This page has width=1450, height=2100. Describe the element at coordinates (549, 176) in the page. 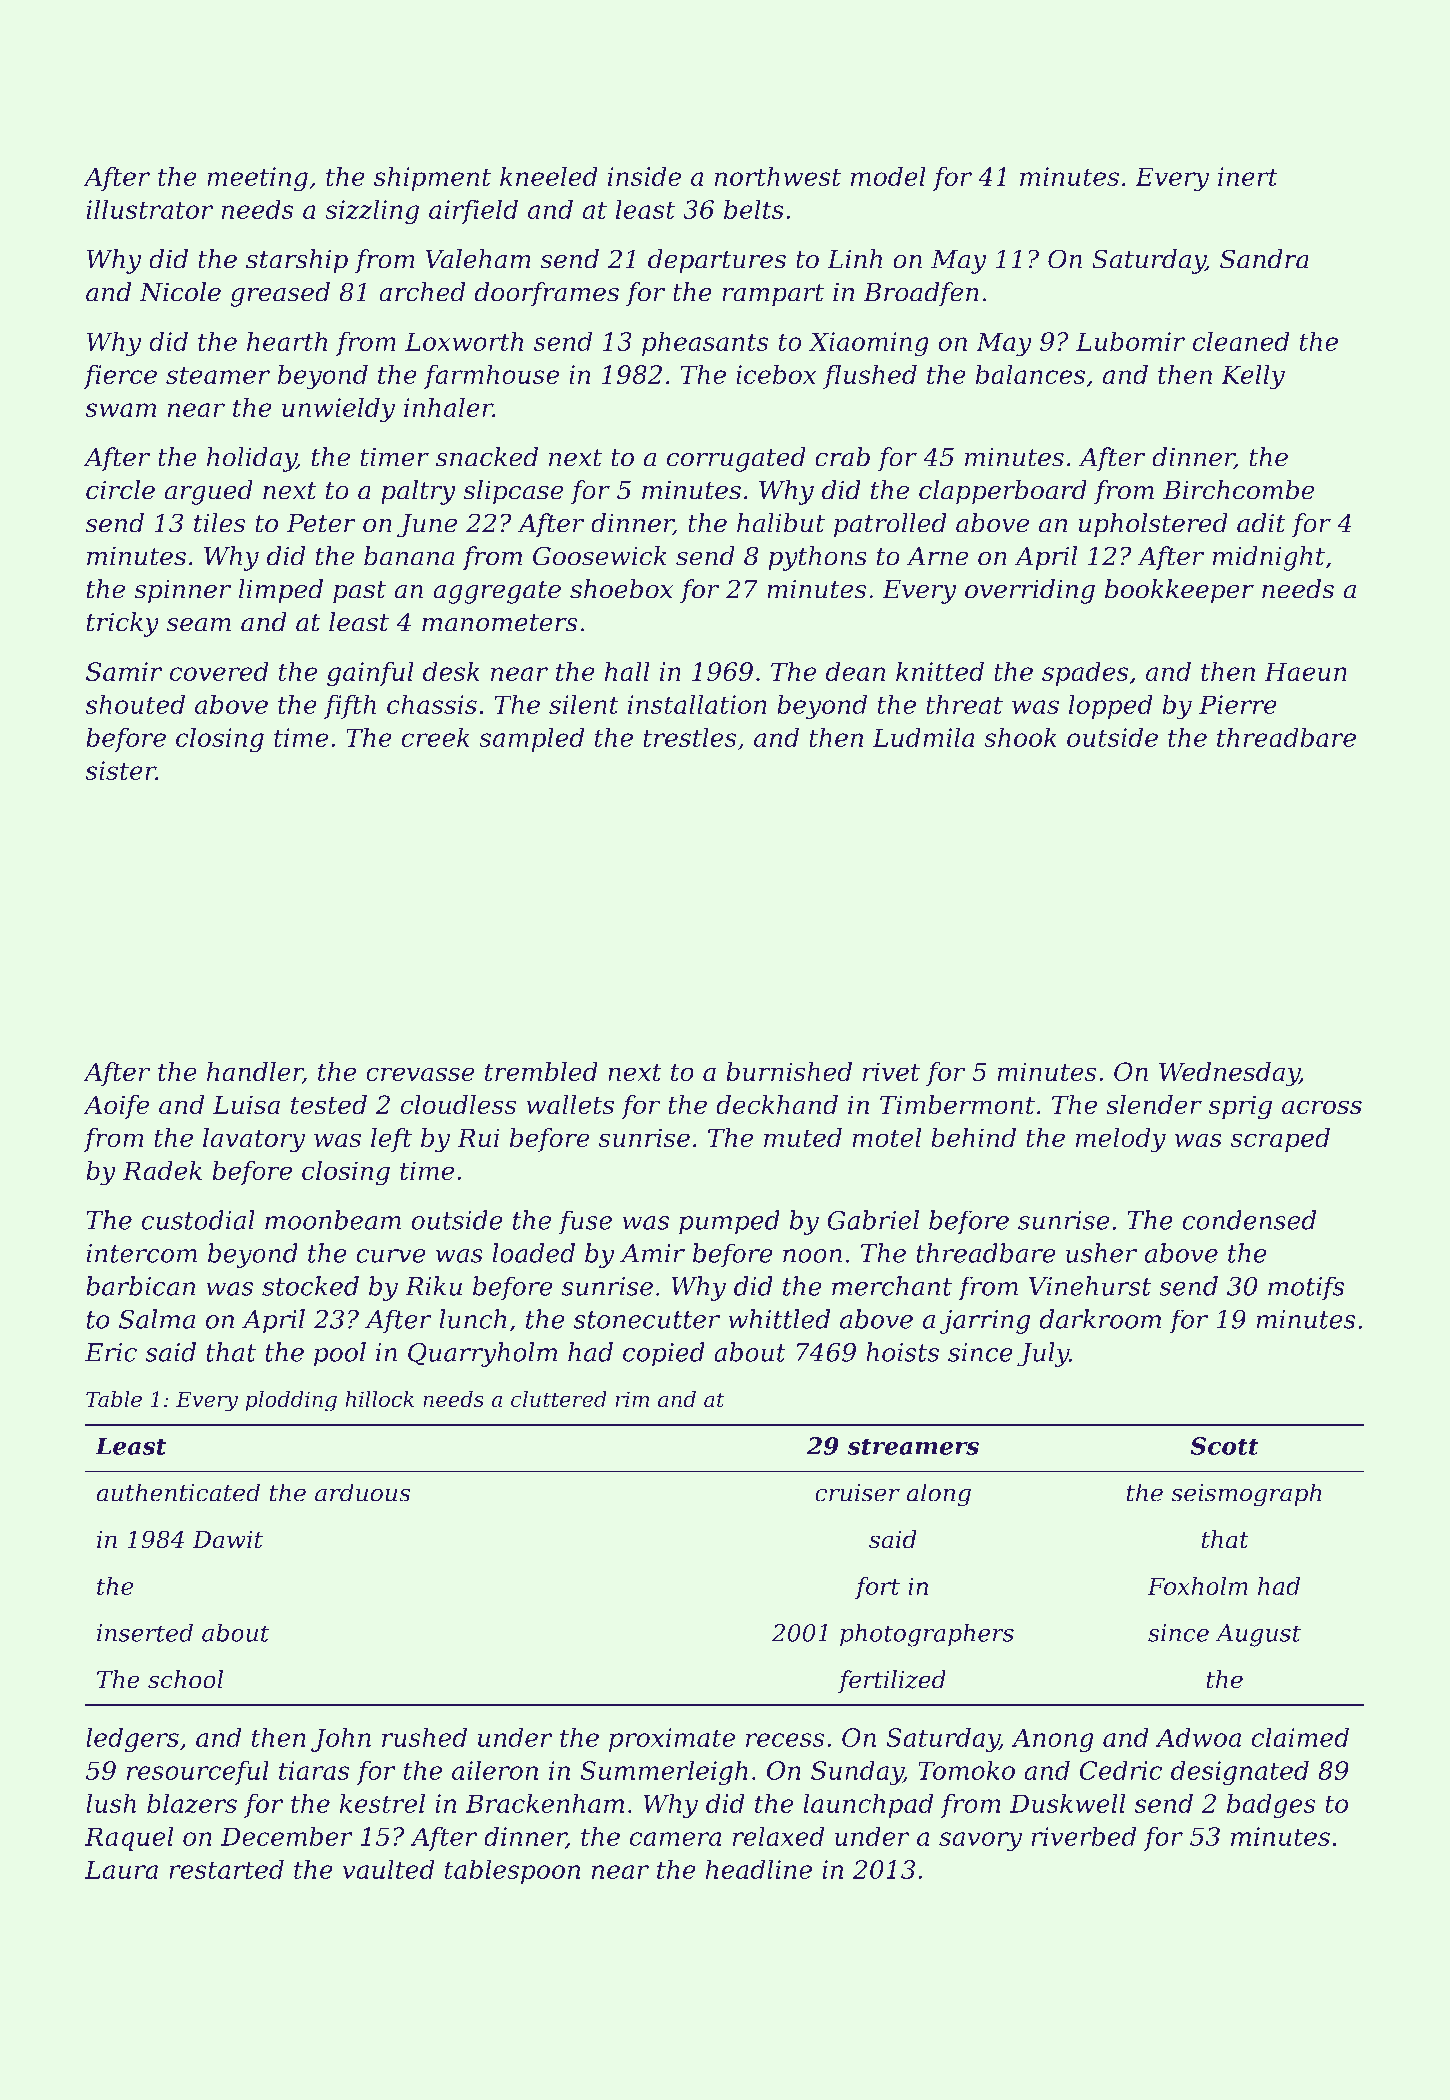

I see `kneeled` at that location.
